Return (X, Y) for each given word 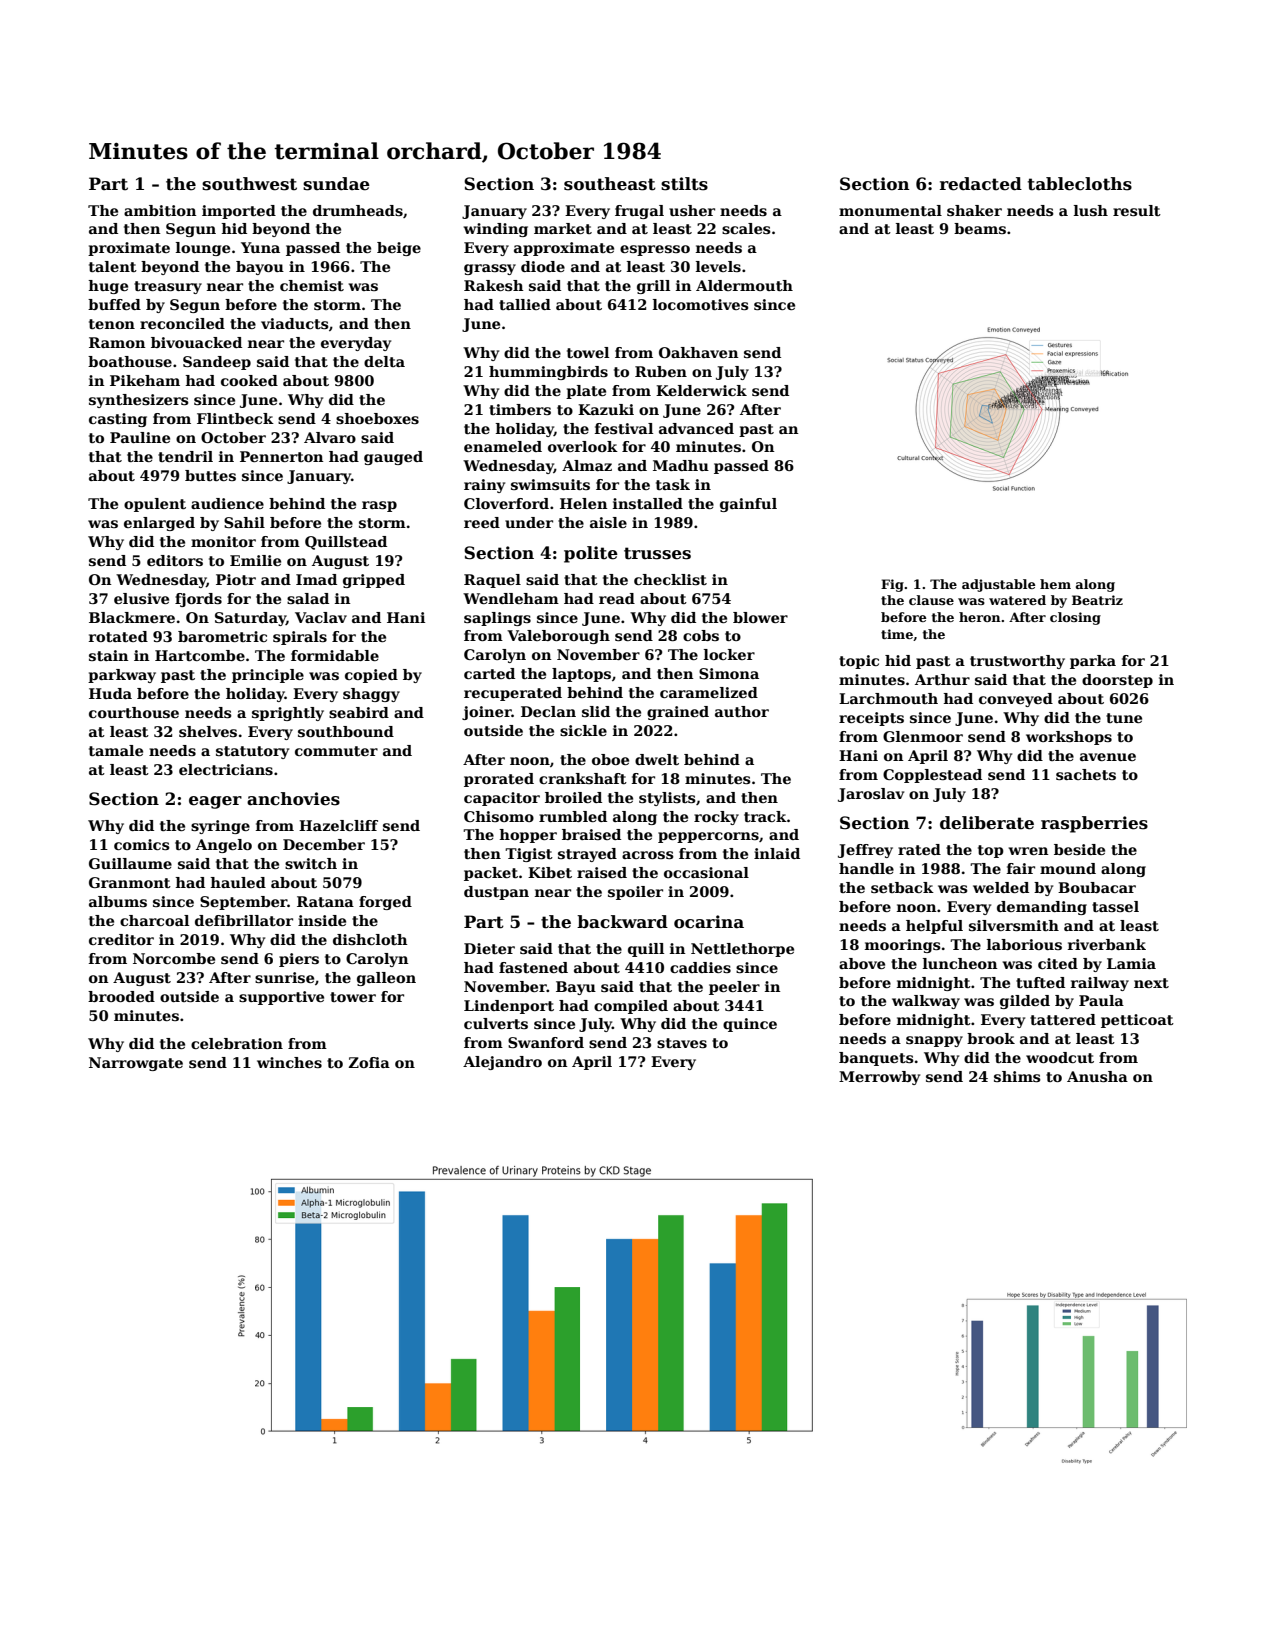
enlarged (159, 524)
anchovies (293, 799)
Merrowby (879, 1078)
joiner (487, 713)
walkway (926, 1002)
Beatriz (1097, 600)
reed (482, 522)
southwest (249, 184)
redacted (981, 184)
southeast (610, 184)
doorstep (1117, 681)
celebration (237, 1043)
